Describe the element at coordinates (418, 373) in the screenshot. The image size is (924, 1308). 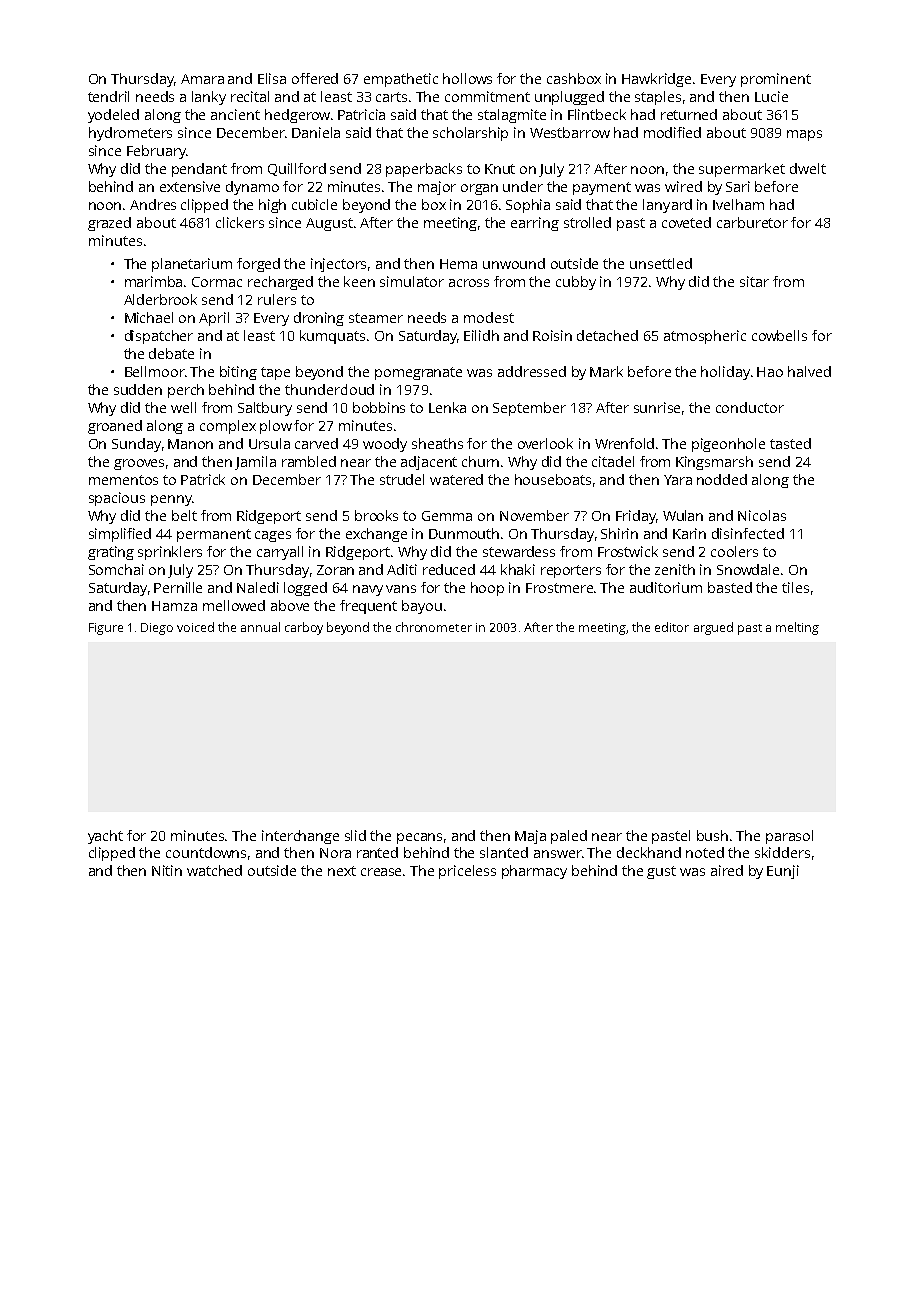
I see `pomegranate` at that location.
